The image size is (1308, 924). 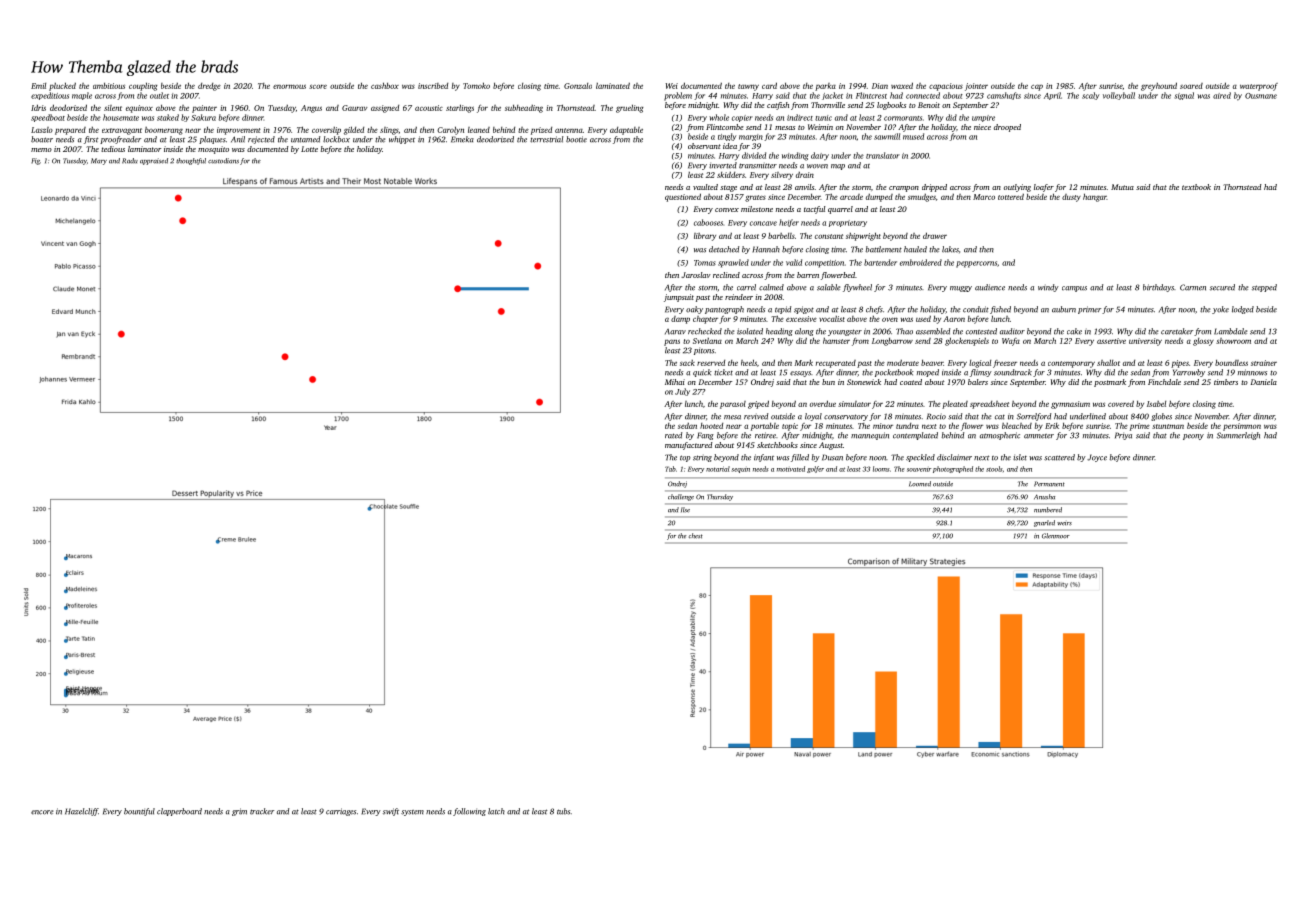 I want to click on photographed, so click(x=953, y=469).
